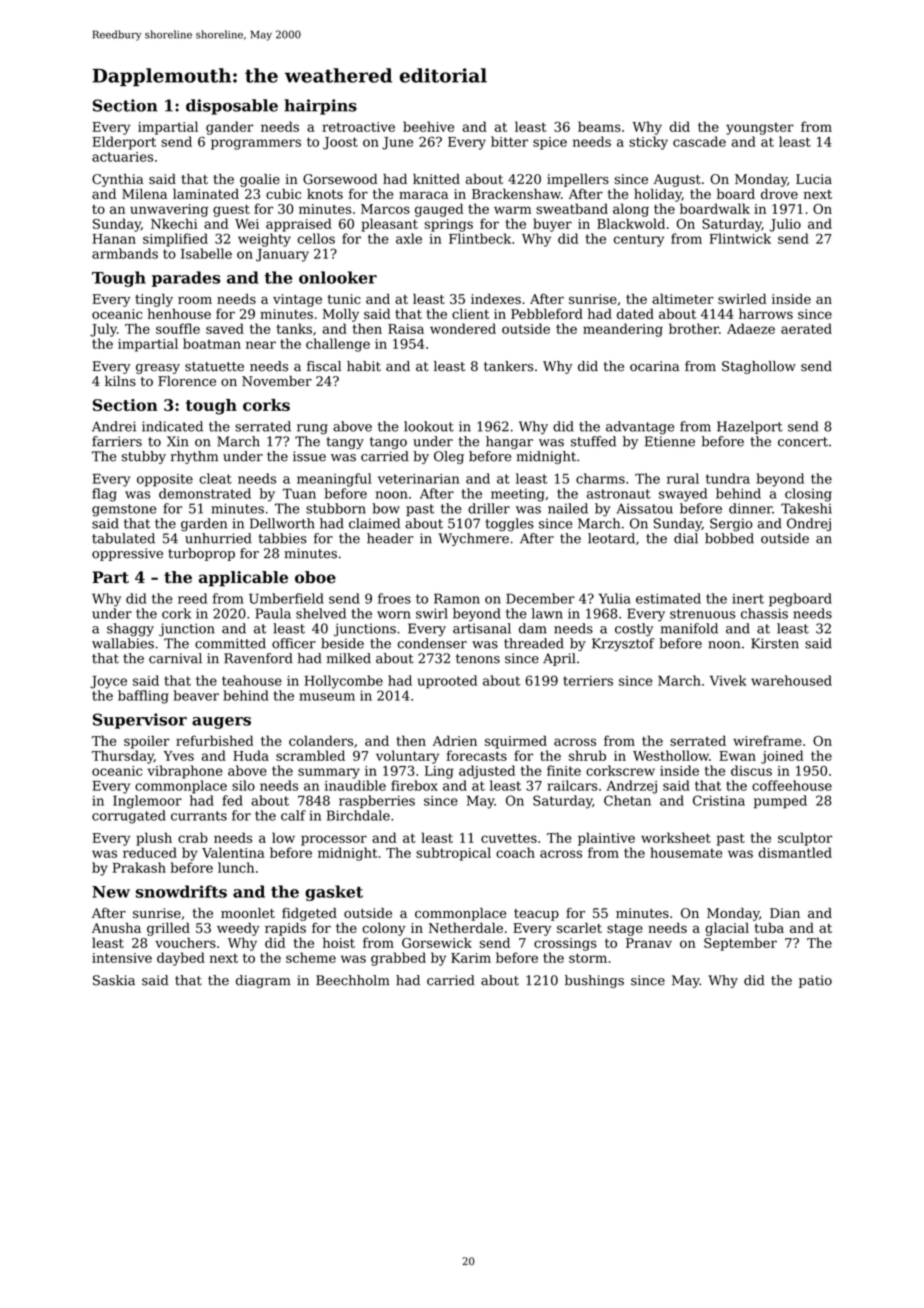 The height and width of the screenshot is (1308, 924). What do you see at coordinates (785, 225) in the screenshot?
I see `Julio` at bounding box center [785, 225].
